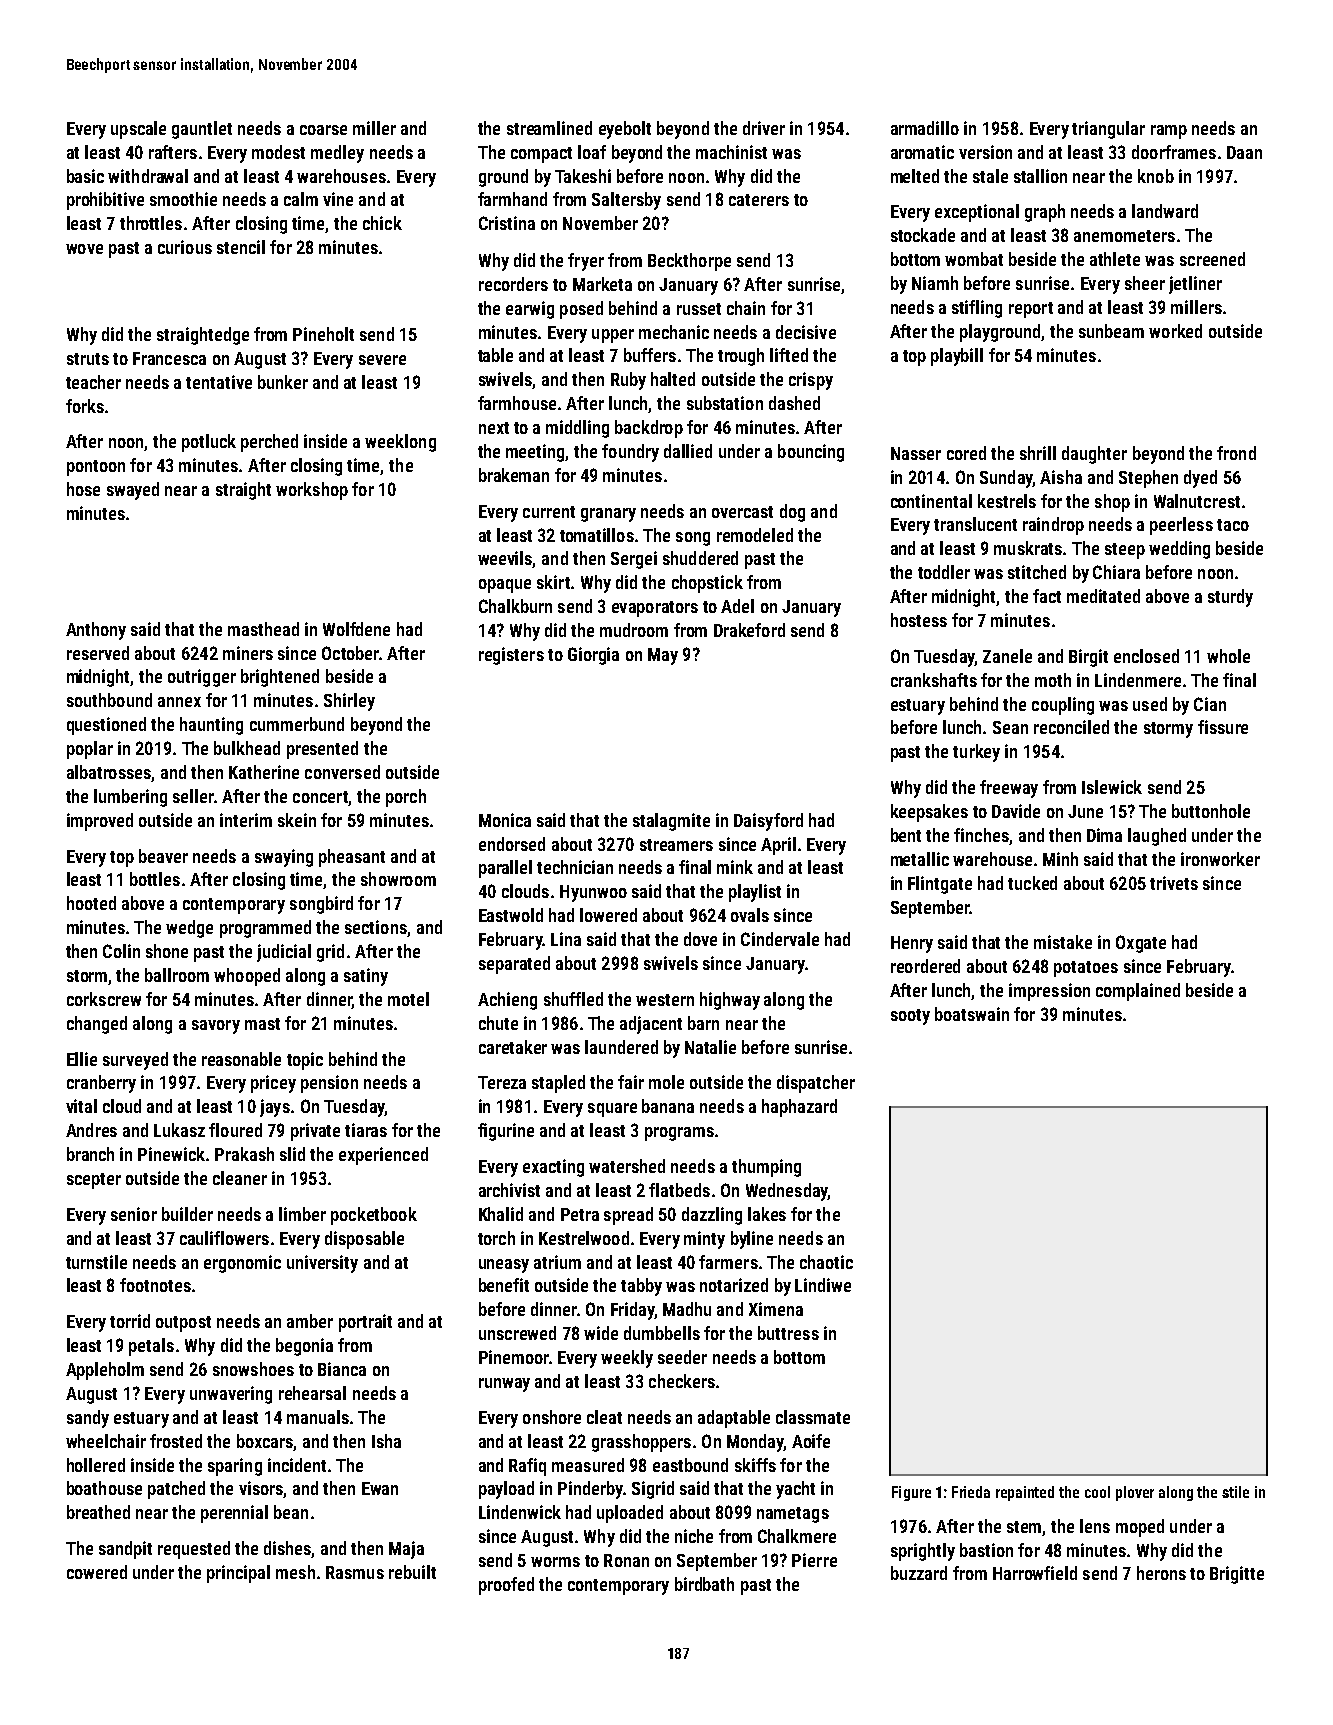  Describe the element at coordinates (216, 1027) in the screenshot. I see `savory` at that location.
